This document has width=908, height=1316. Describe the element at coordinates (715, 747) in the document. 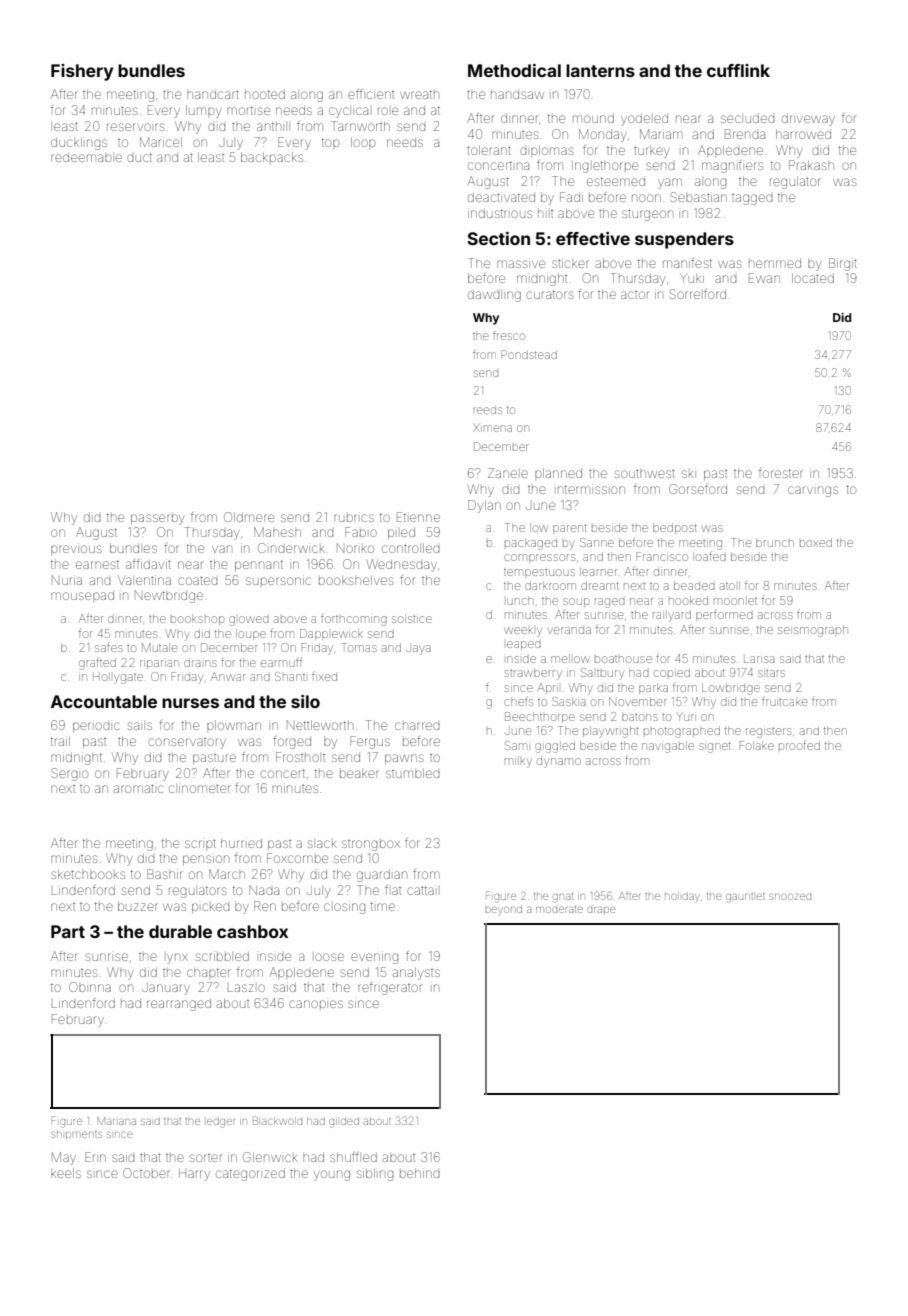

I see `signet` at that location.
